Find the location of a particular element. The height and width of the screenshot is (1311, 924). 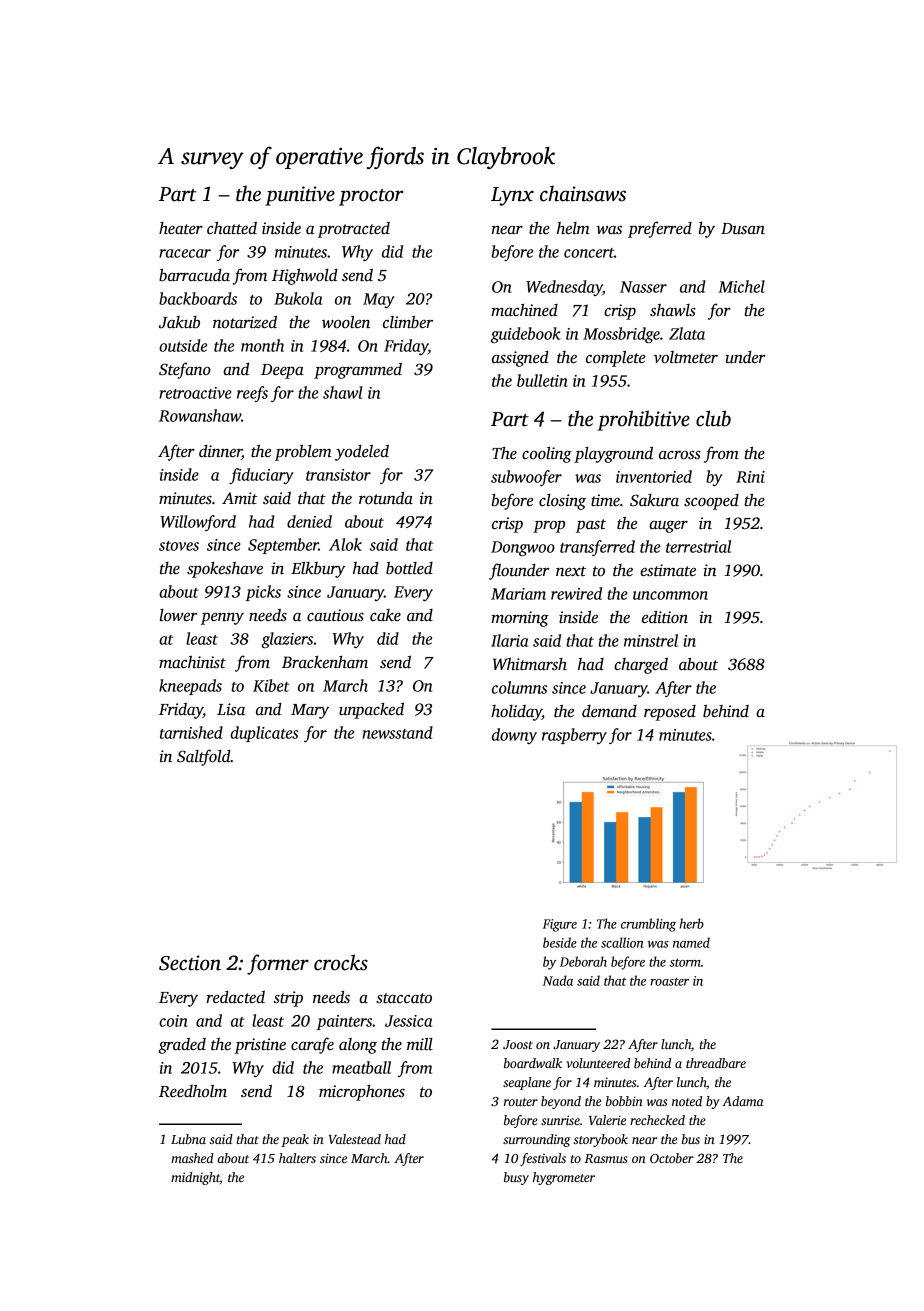

climber is located at coordinates (408, 322).
